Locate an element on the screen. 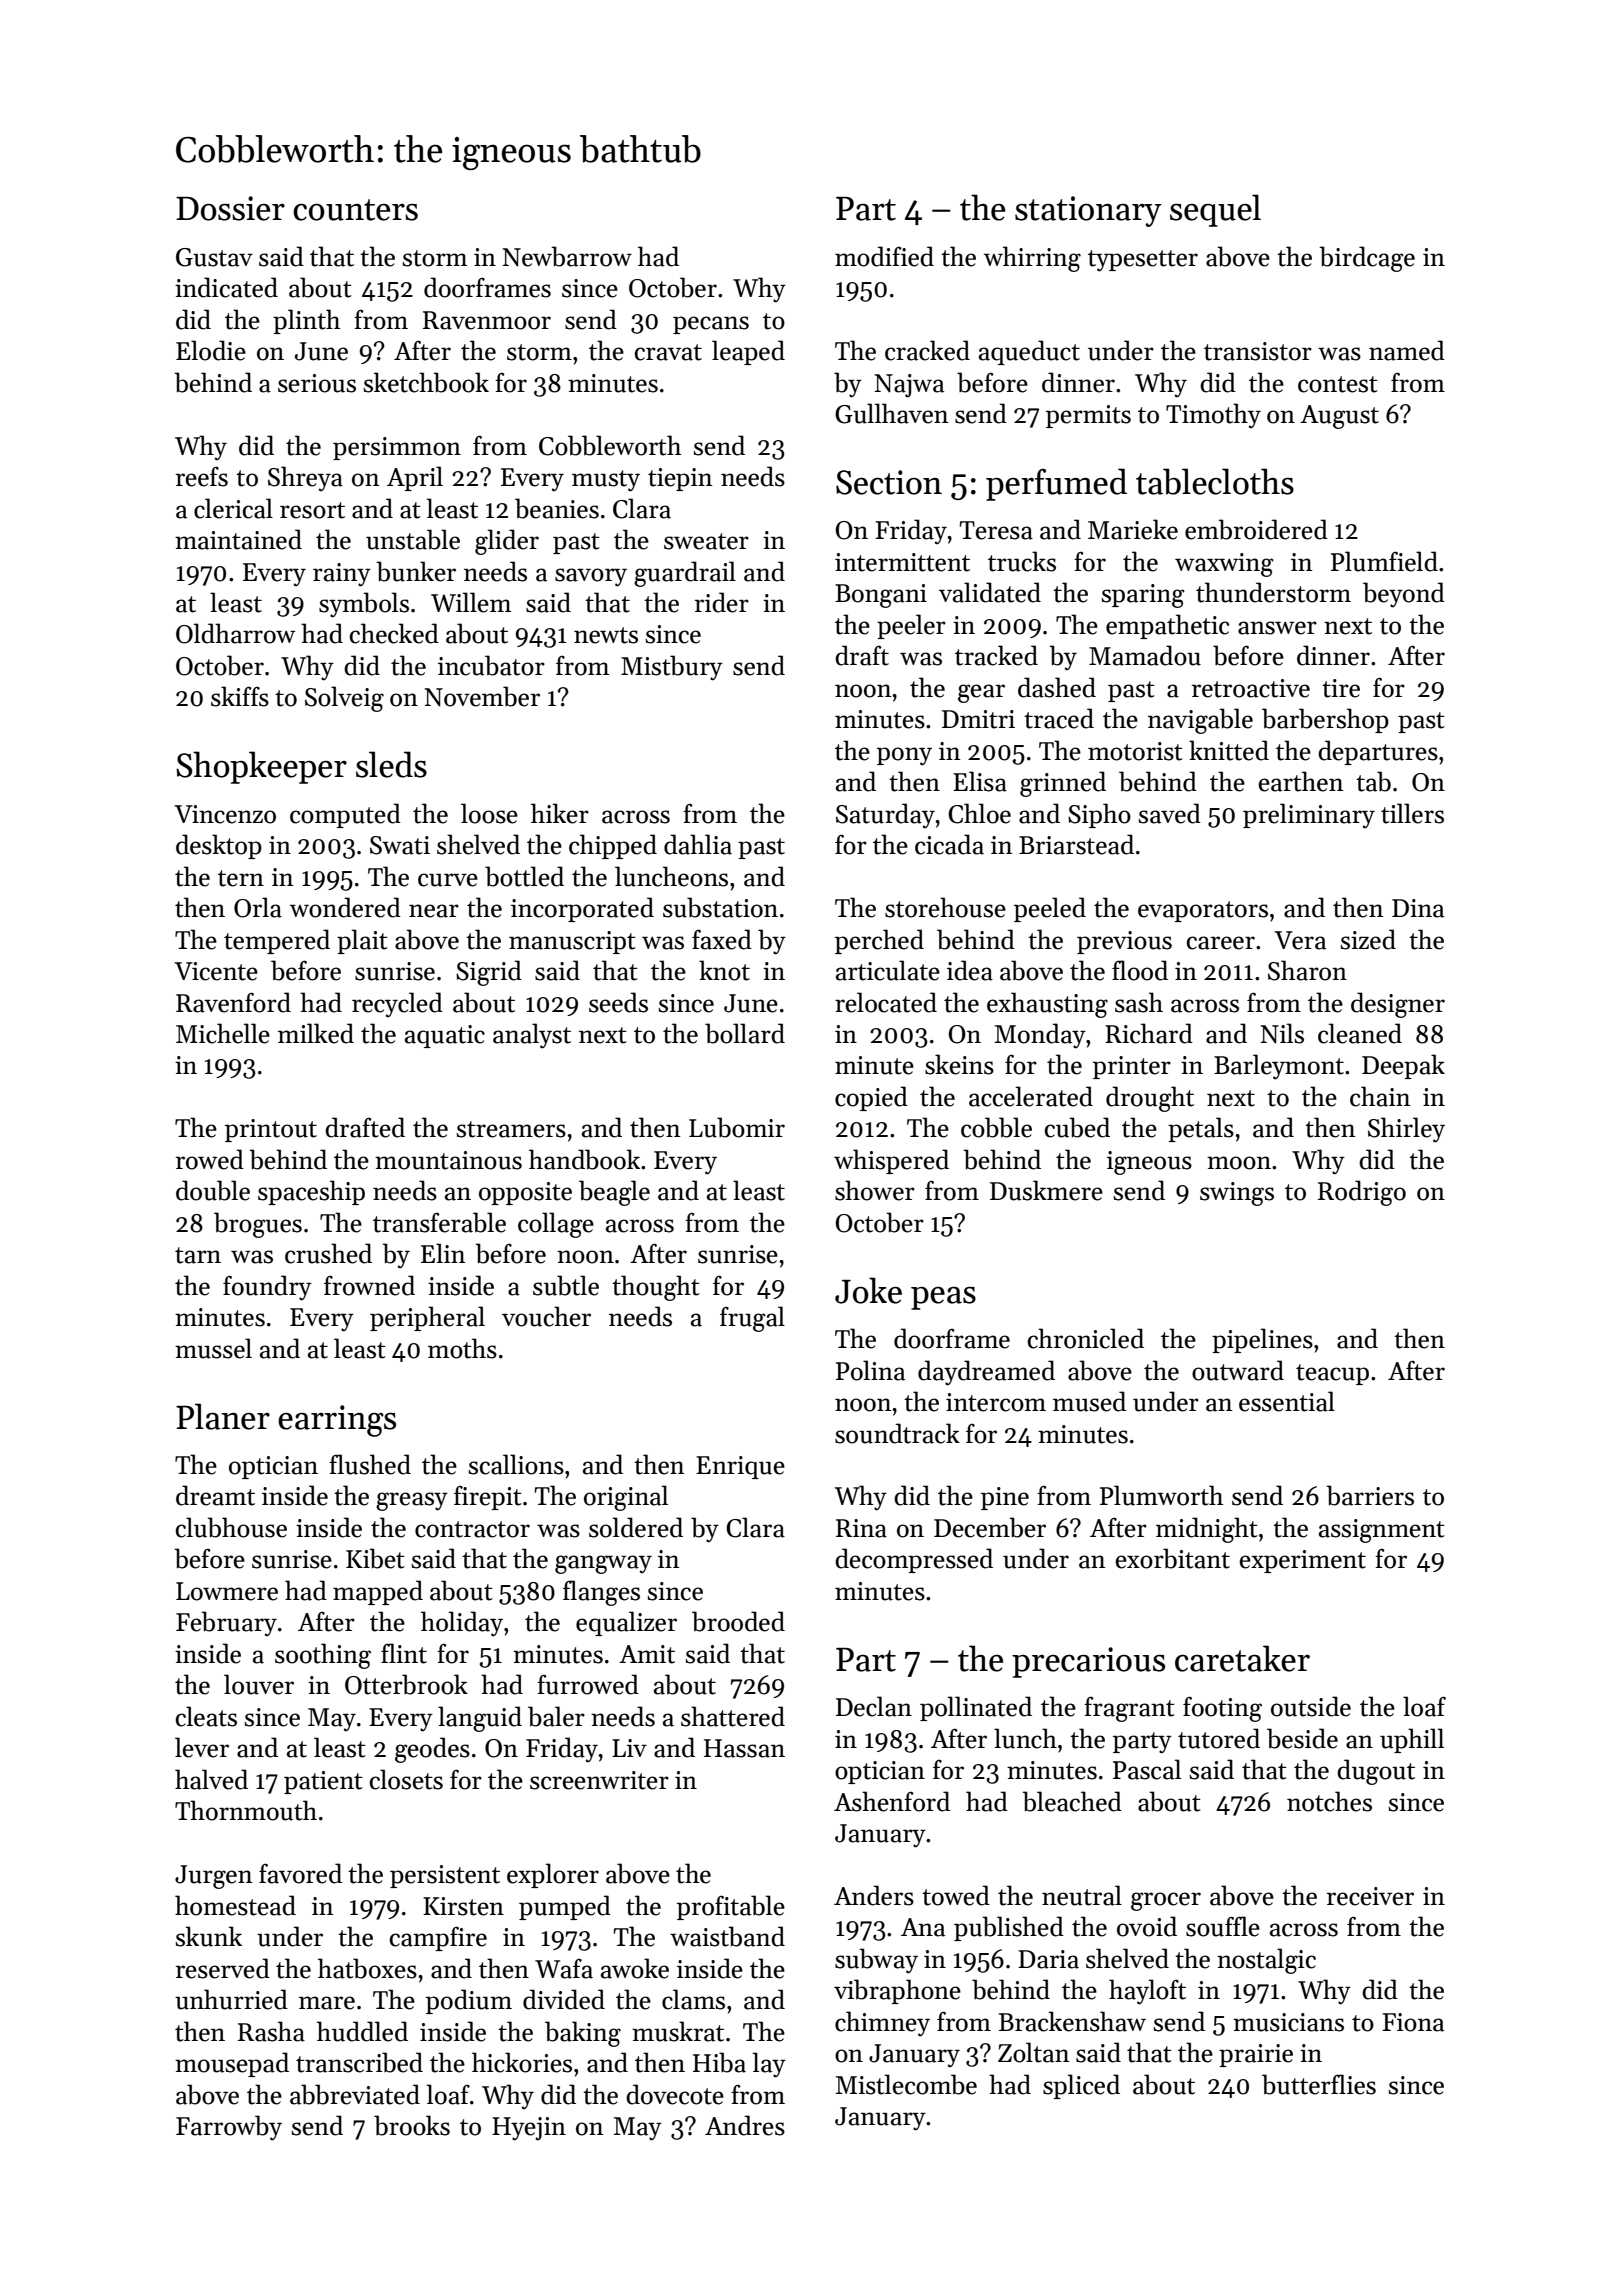 This screenshot has height=2292, width=1620. Timothy is located at coordinates (1213, 415).
